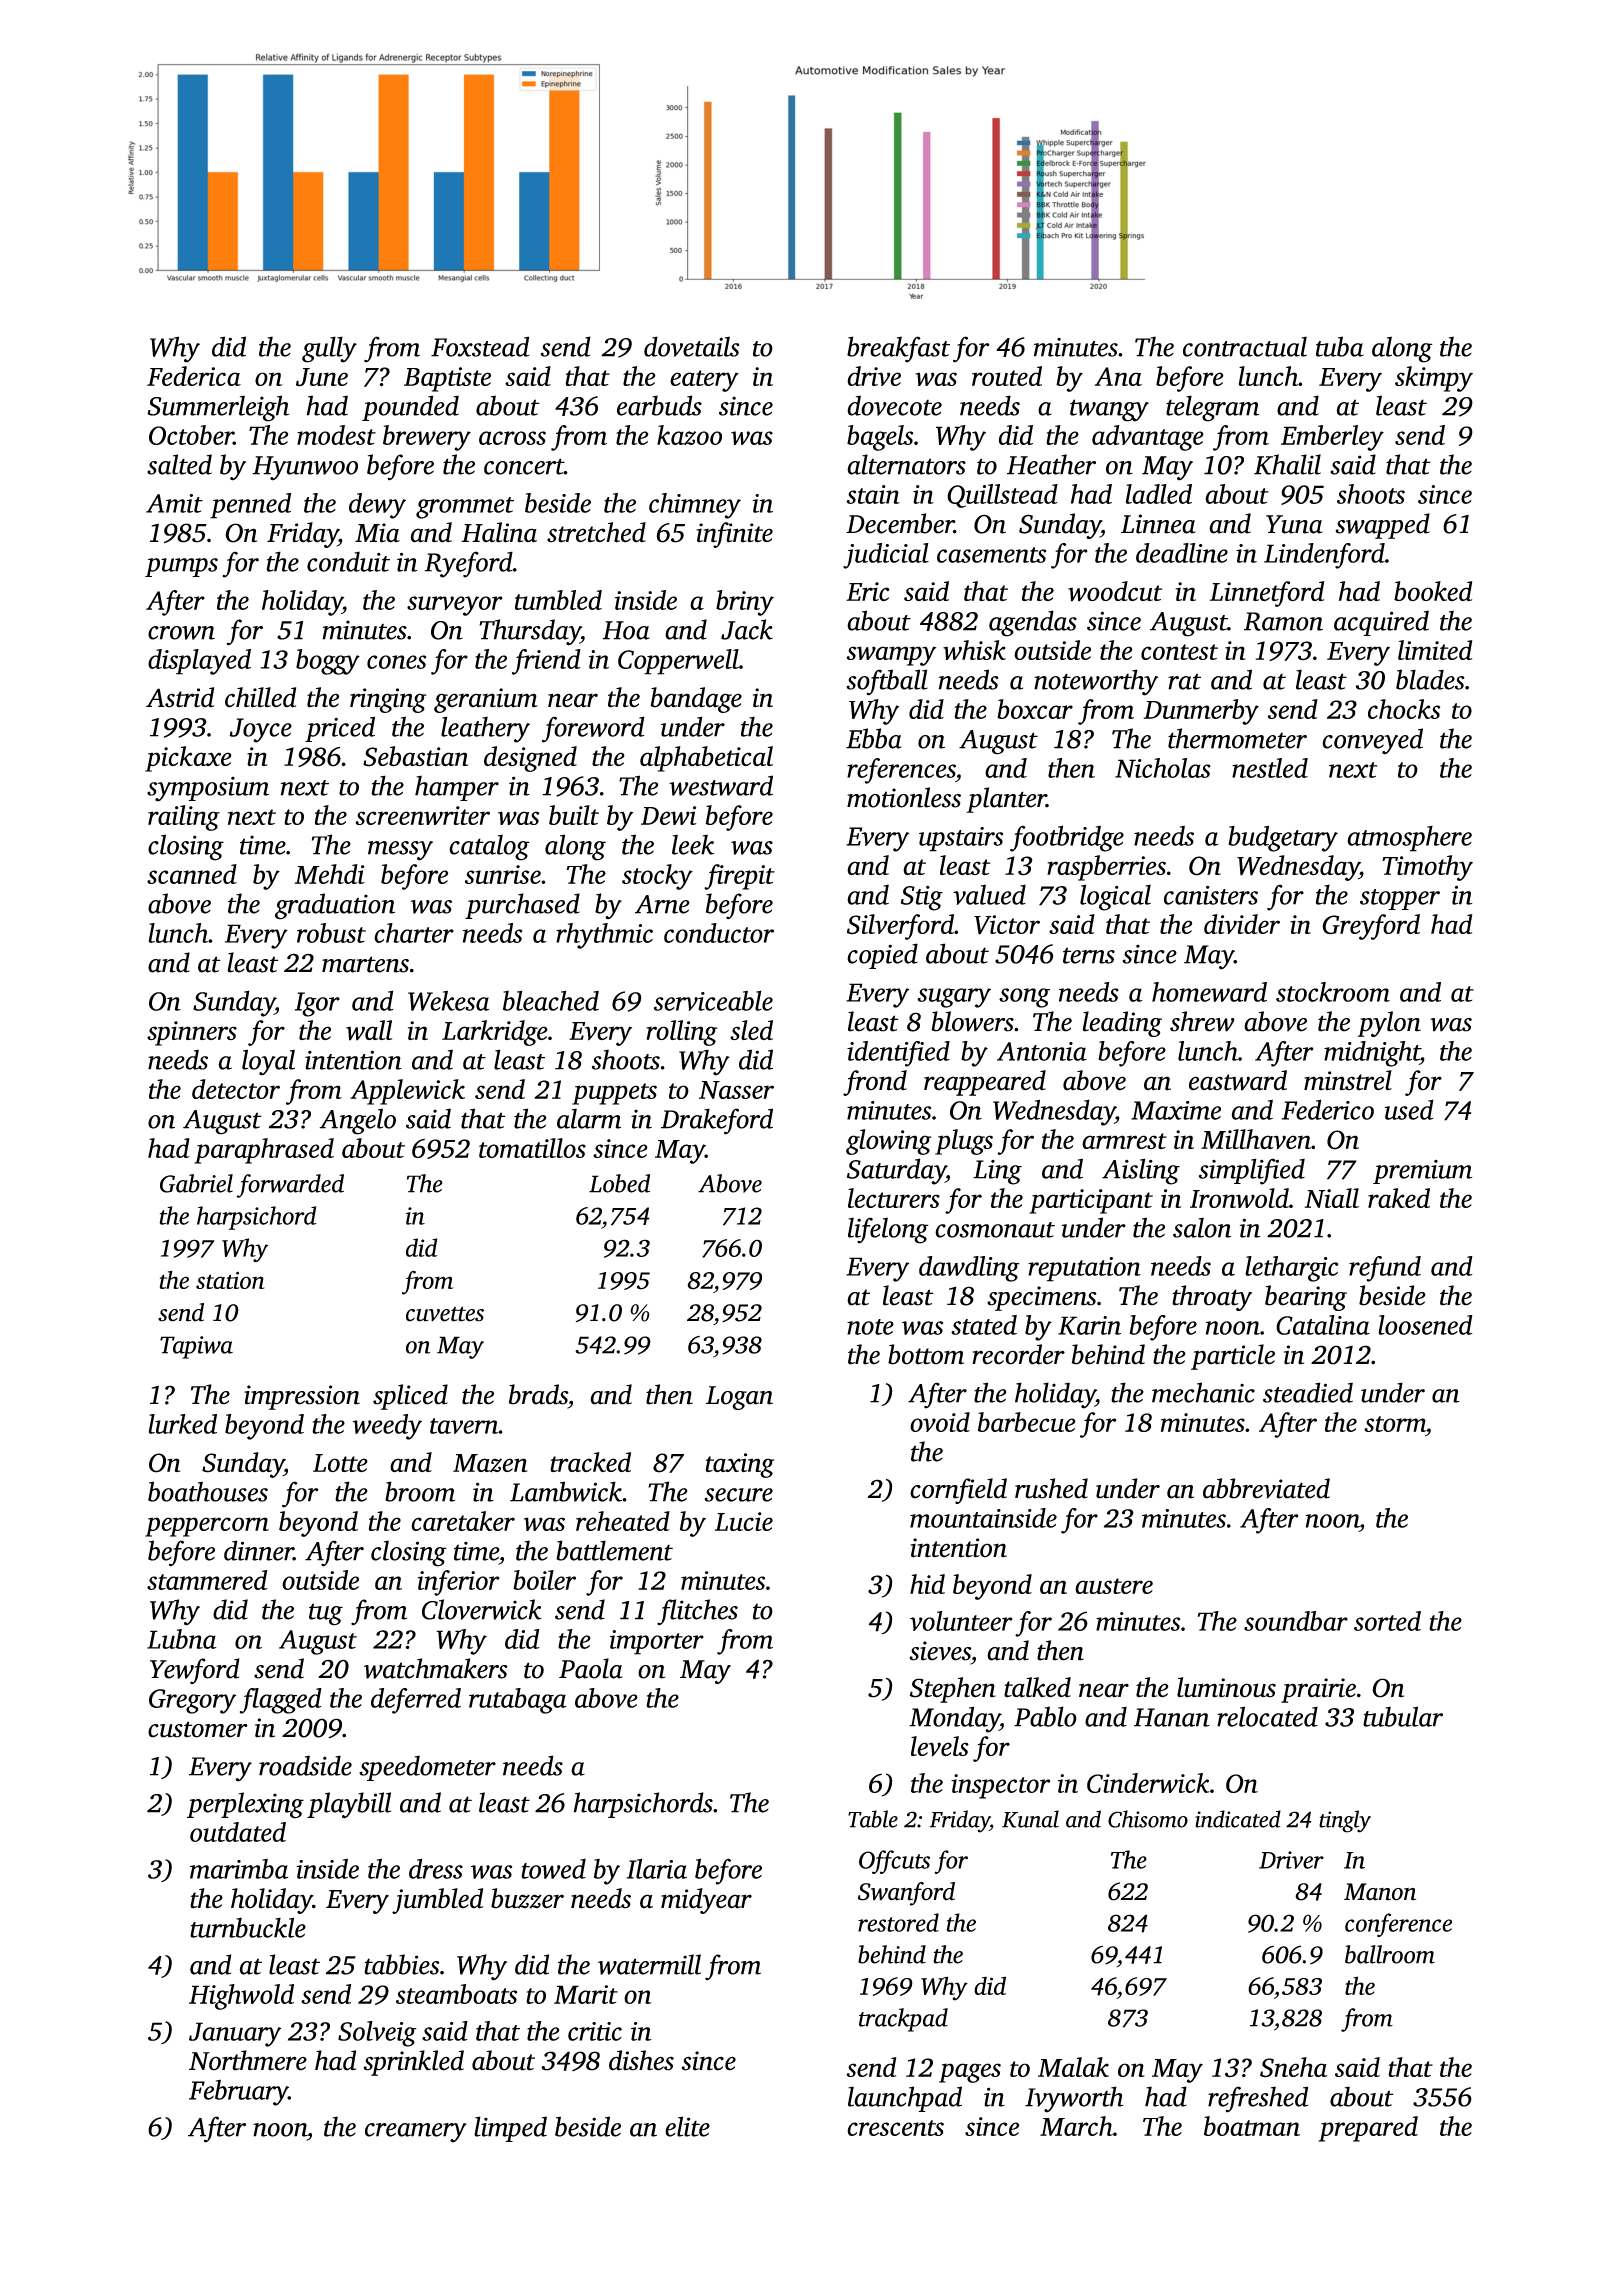  I want to click on Quillstead, so click(1002, 496).
